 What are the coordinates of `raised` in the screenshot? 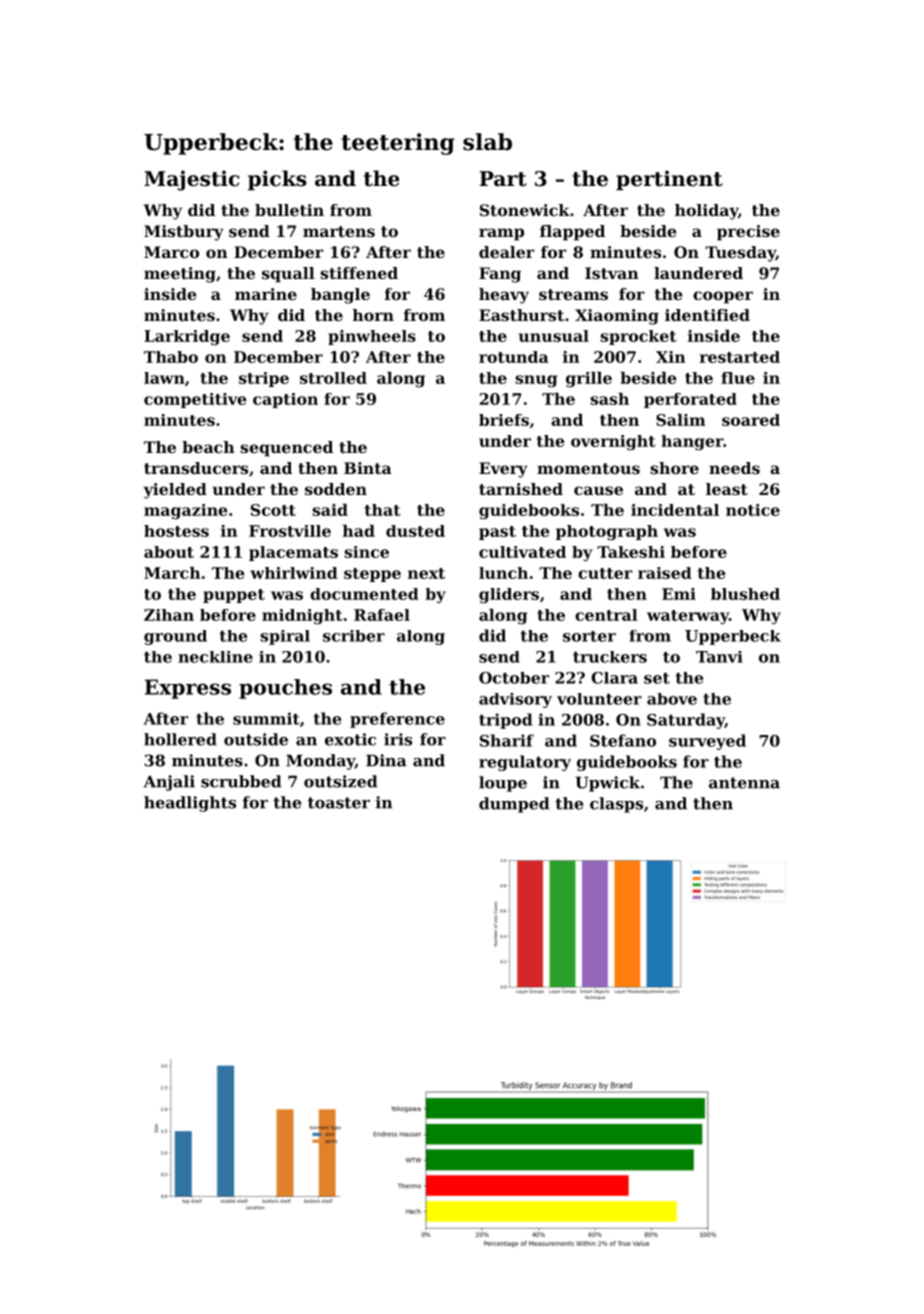 It's located at (665, 573).
